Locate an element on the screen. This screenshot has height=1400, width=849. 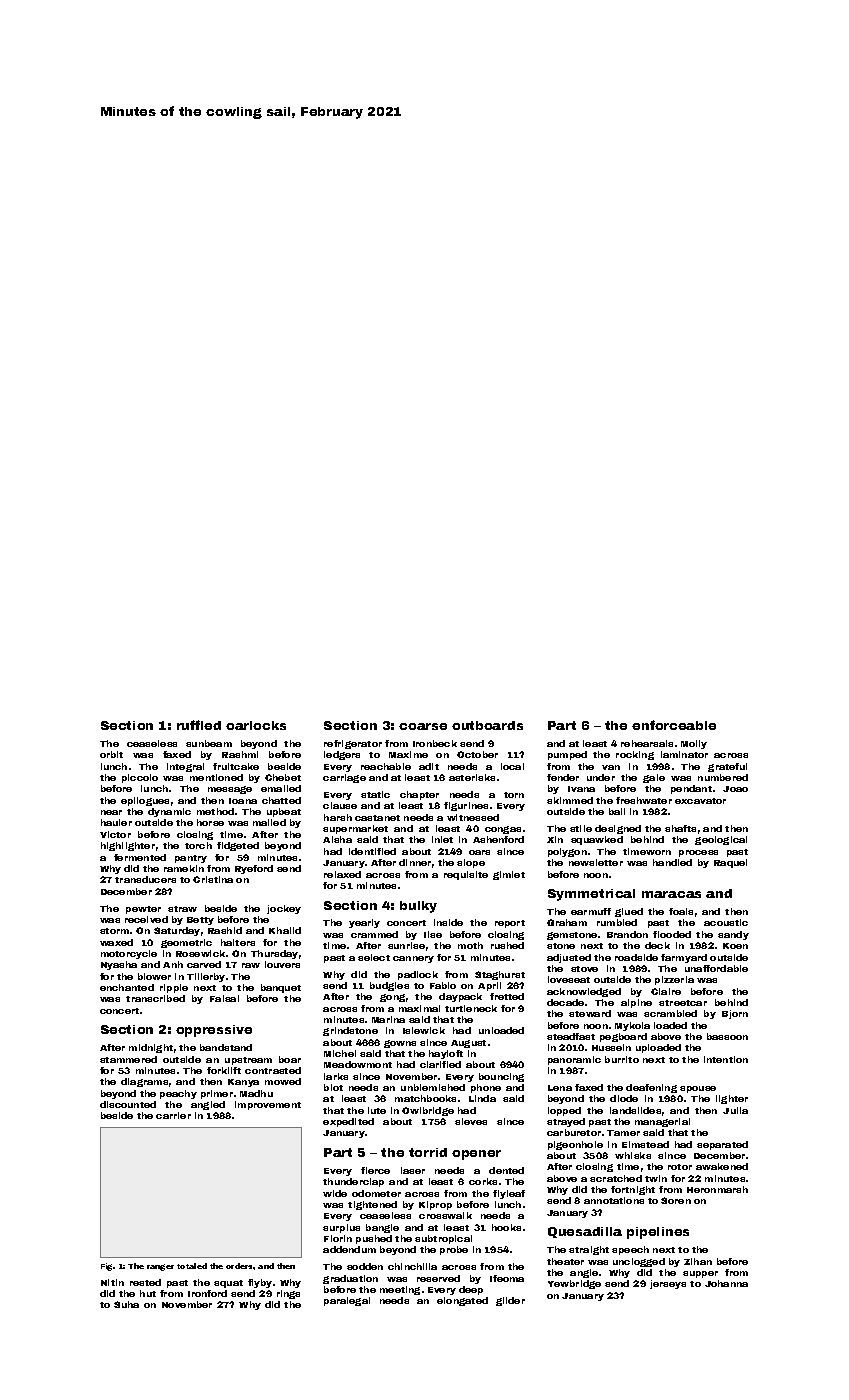
lopped is located at coordinates (564, 1111).
